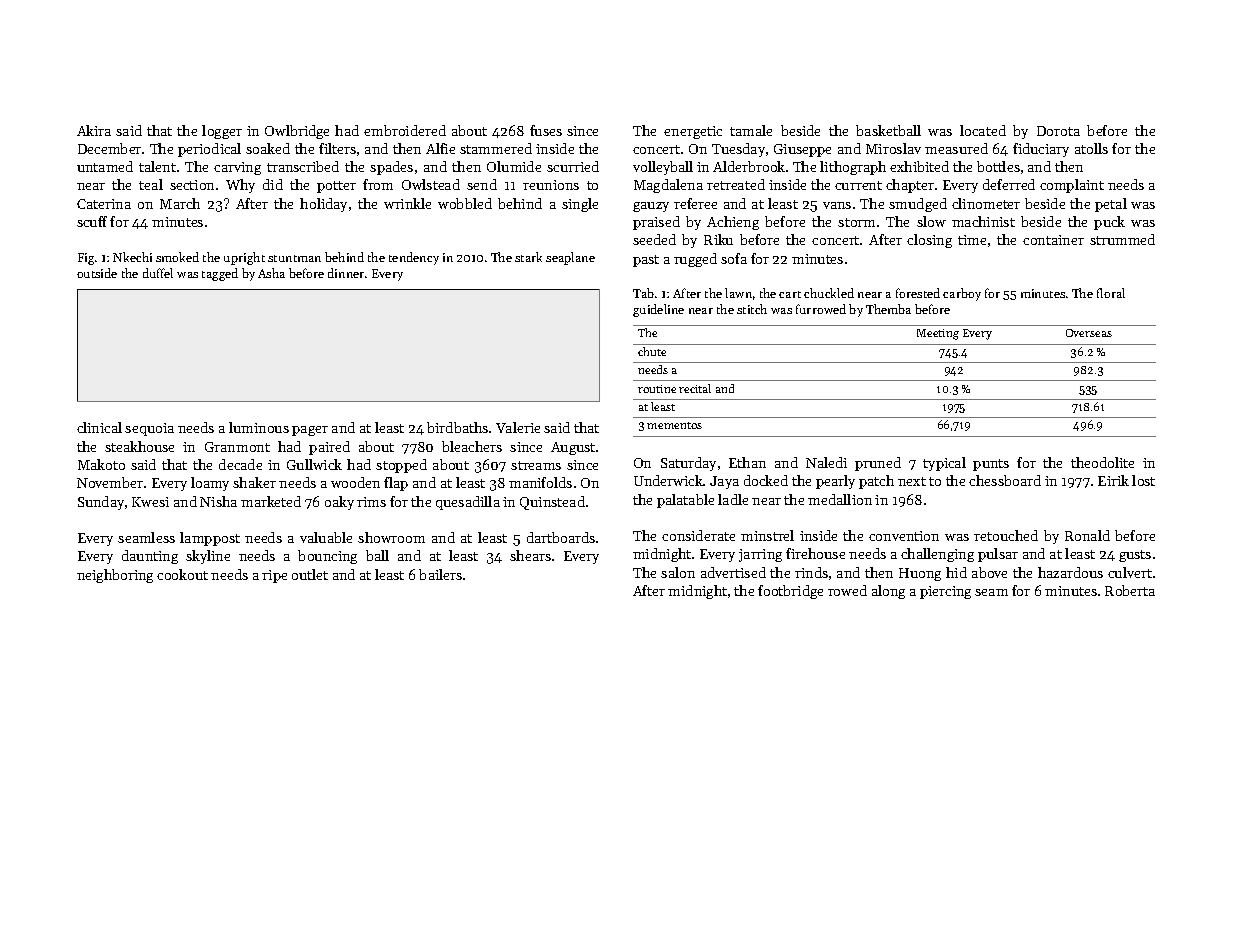 This image has height=952, width=1233. What do you see at coordinates (695, 388) in the image?
I see `recital` at bounding box center [695, 388].
